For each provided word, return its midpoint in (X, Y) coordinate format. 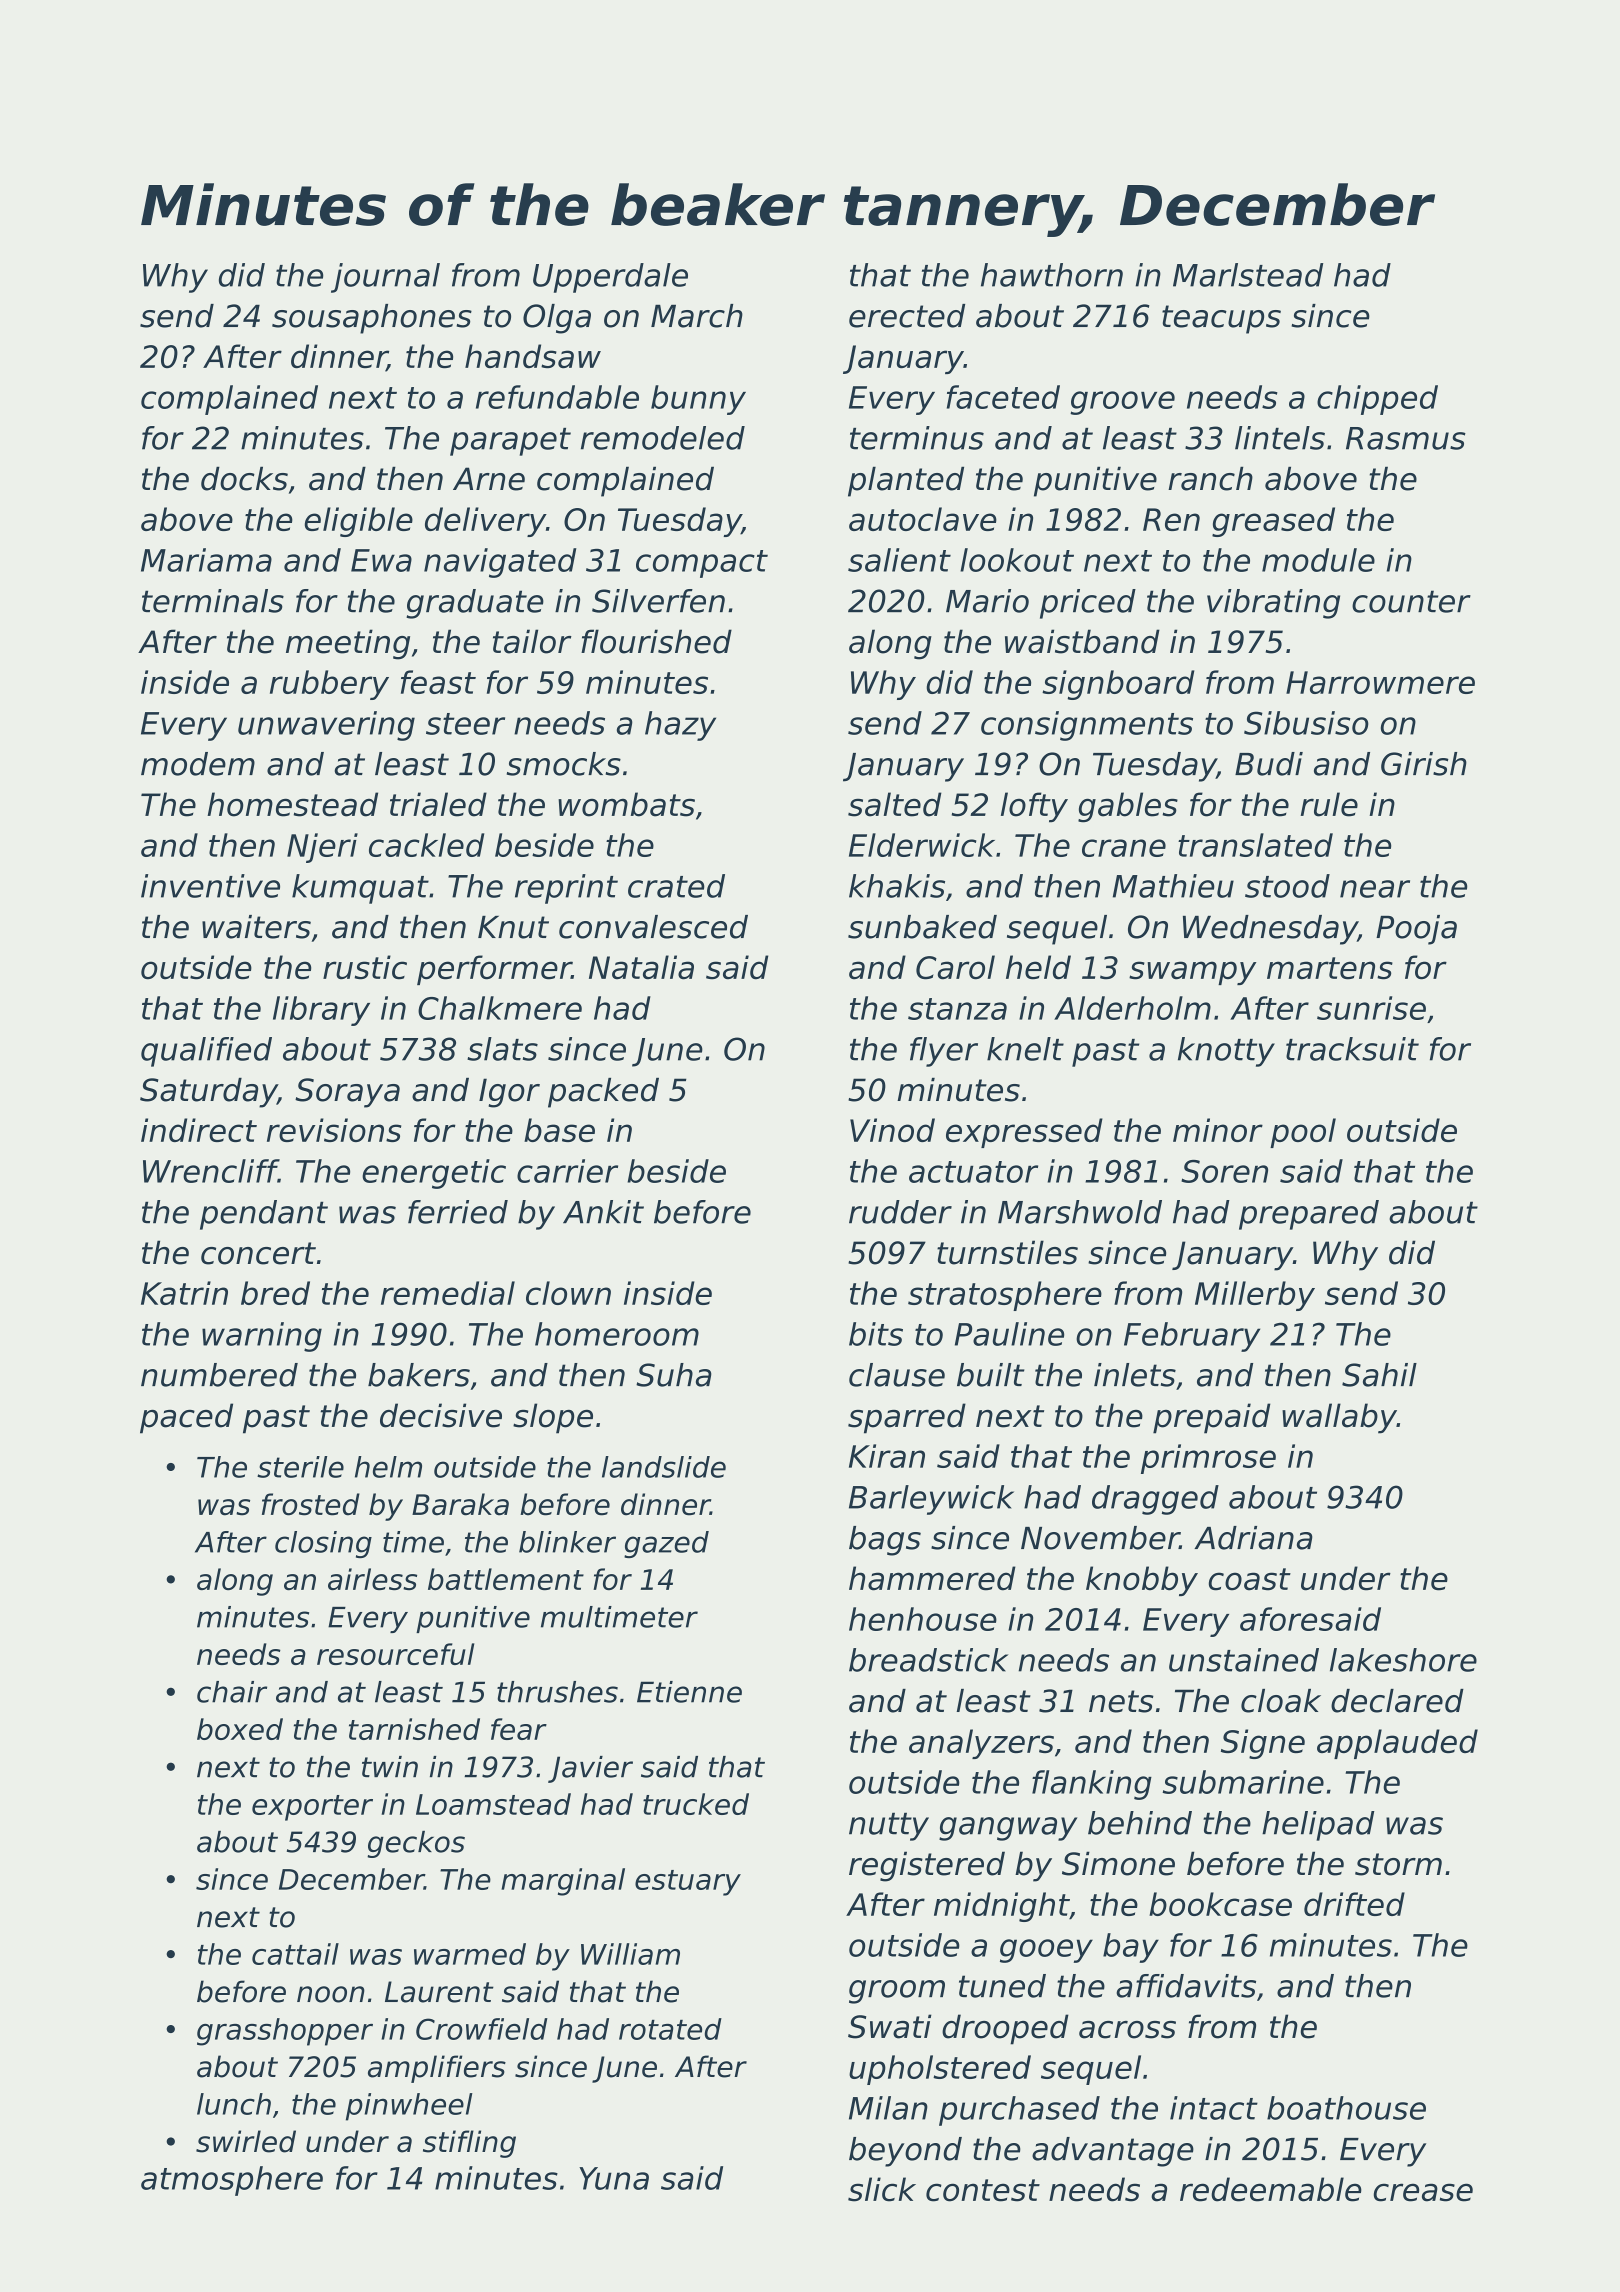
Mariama (206, 560)
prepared (1309, 1215)
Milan (888, 2108)
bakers (419, 1375)
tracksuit (1352, 1049)
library (321, 1011)
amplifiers (437, 2069)
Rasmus (1406, 438)
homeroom (617, 1334)
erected (907, 316)
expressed (1024, 1133)
